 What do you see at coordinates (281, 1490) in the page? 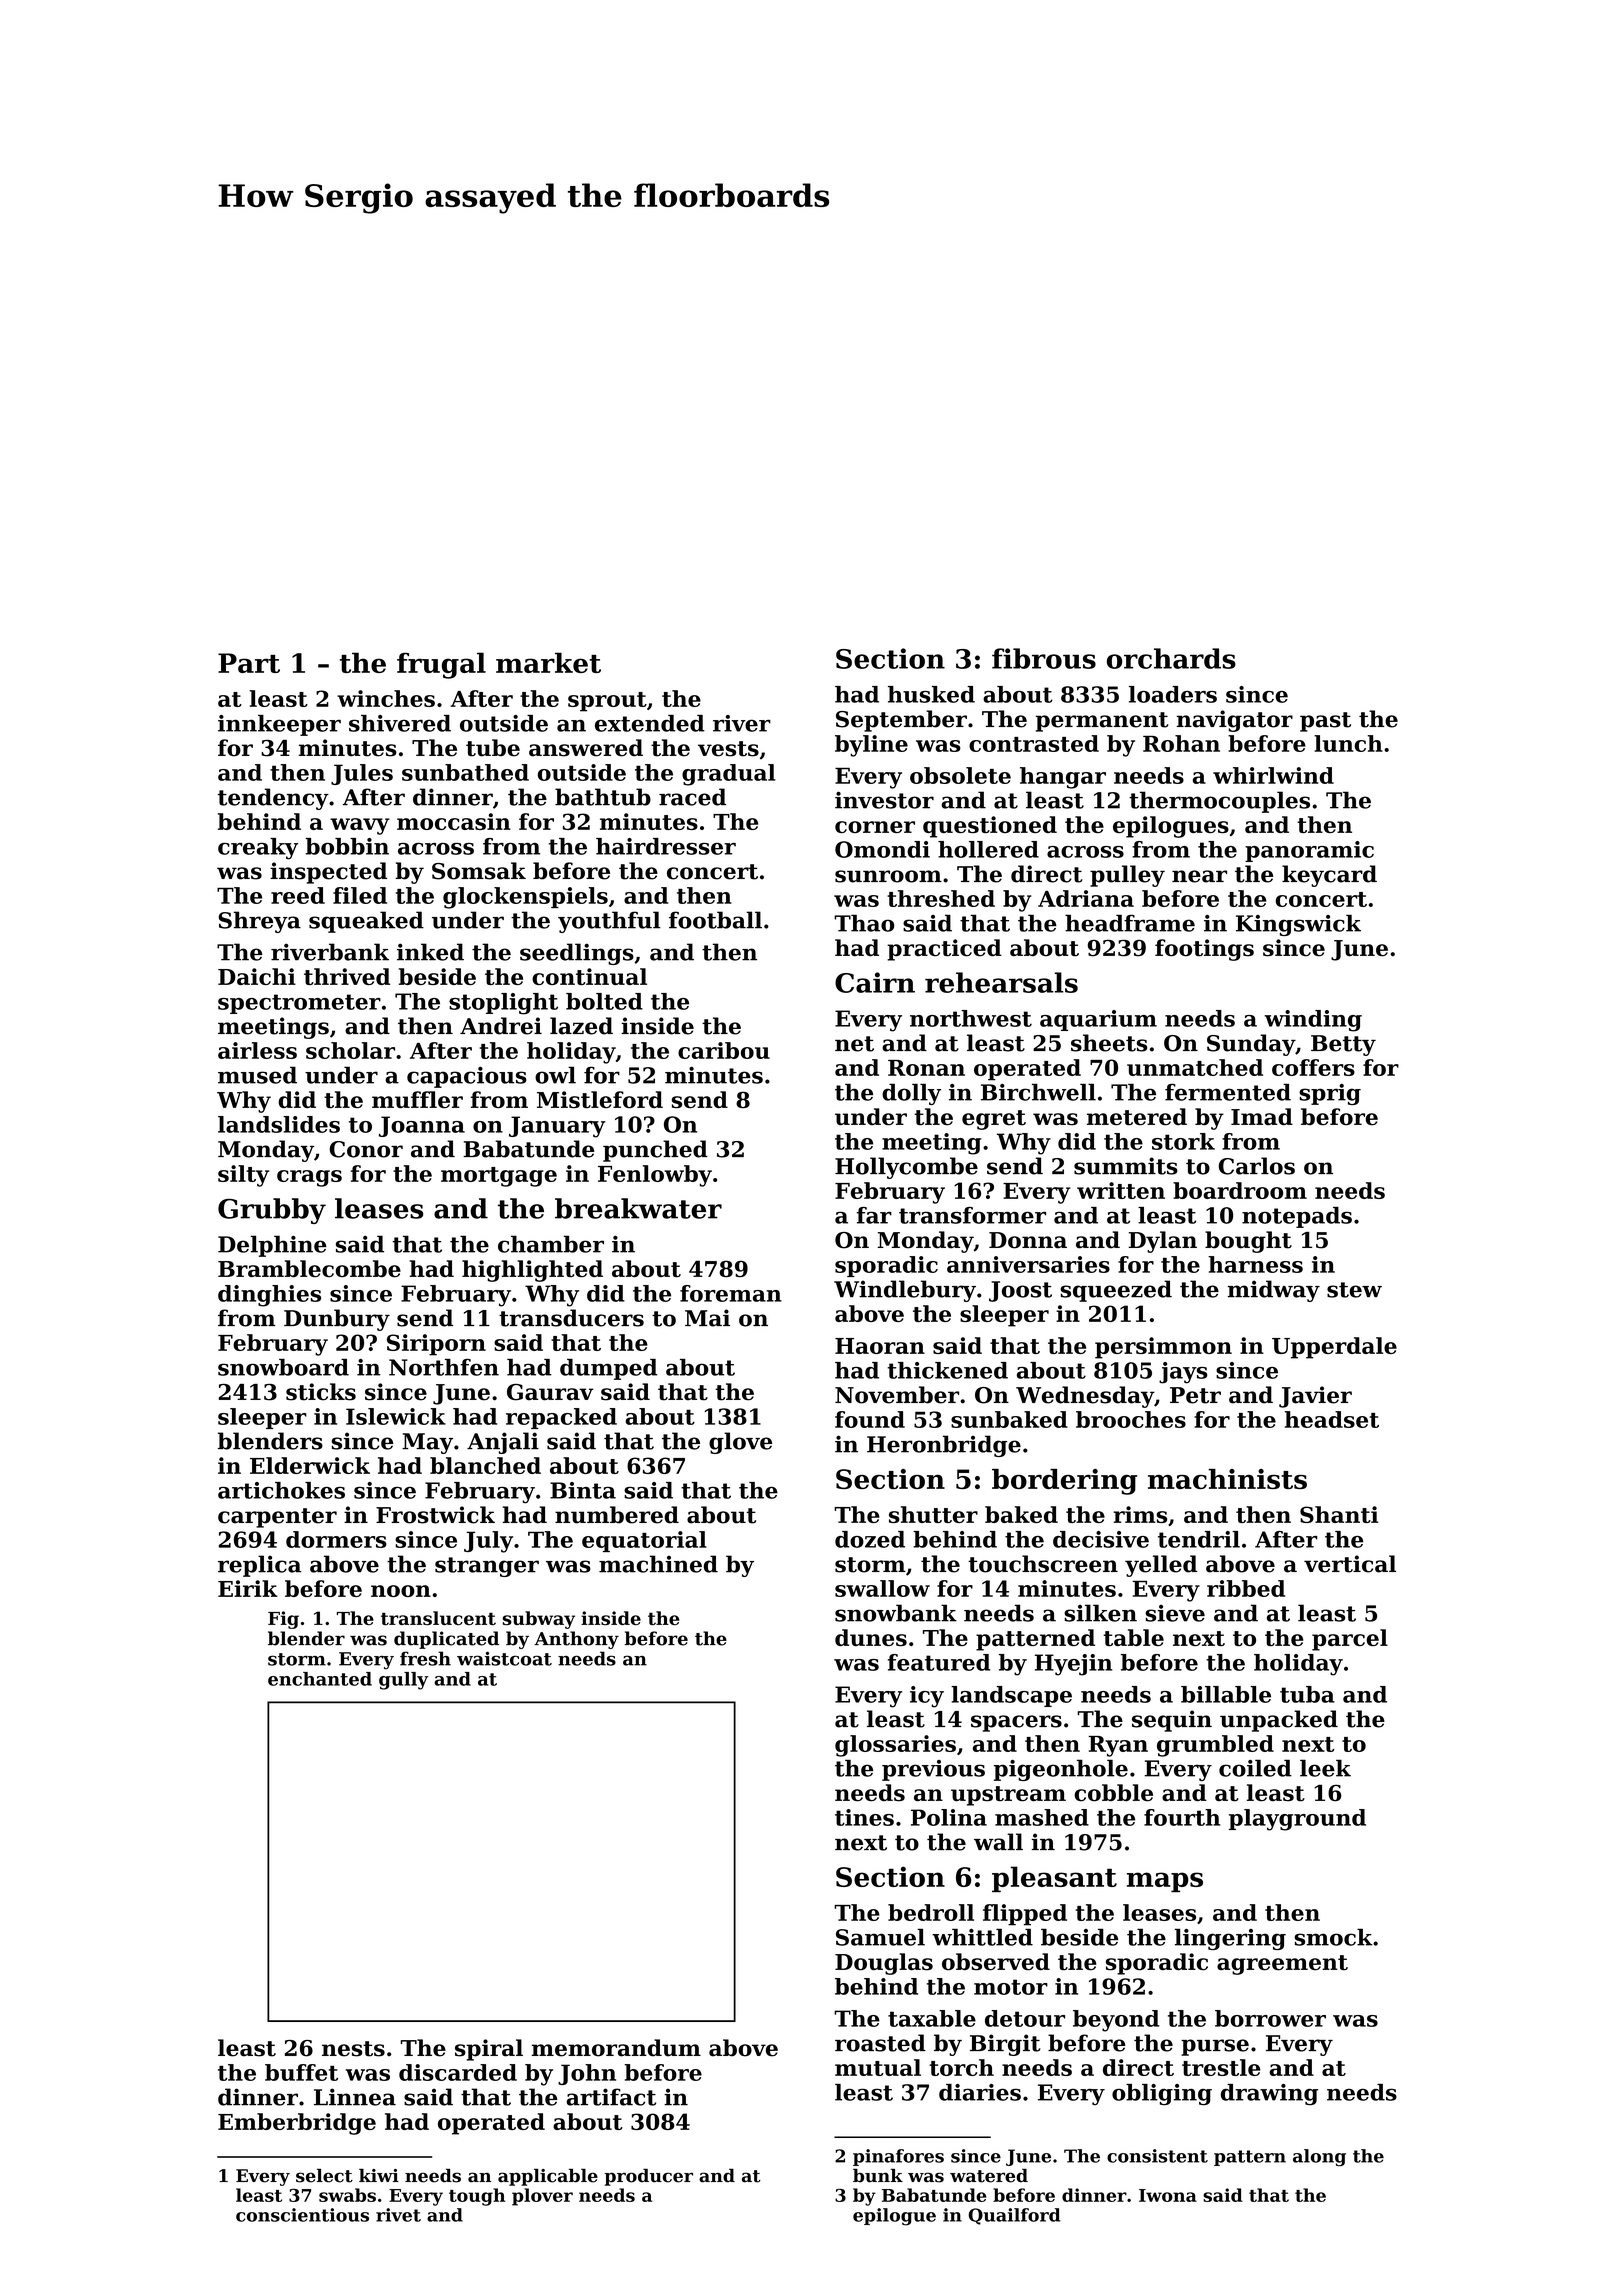
I see `artichokes` at bounding box center [281, 1490].
